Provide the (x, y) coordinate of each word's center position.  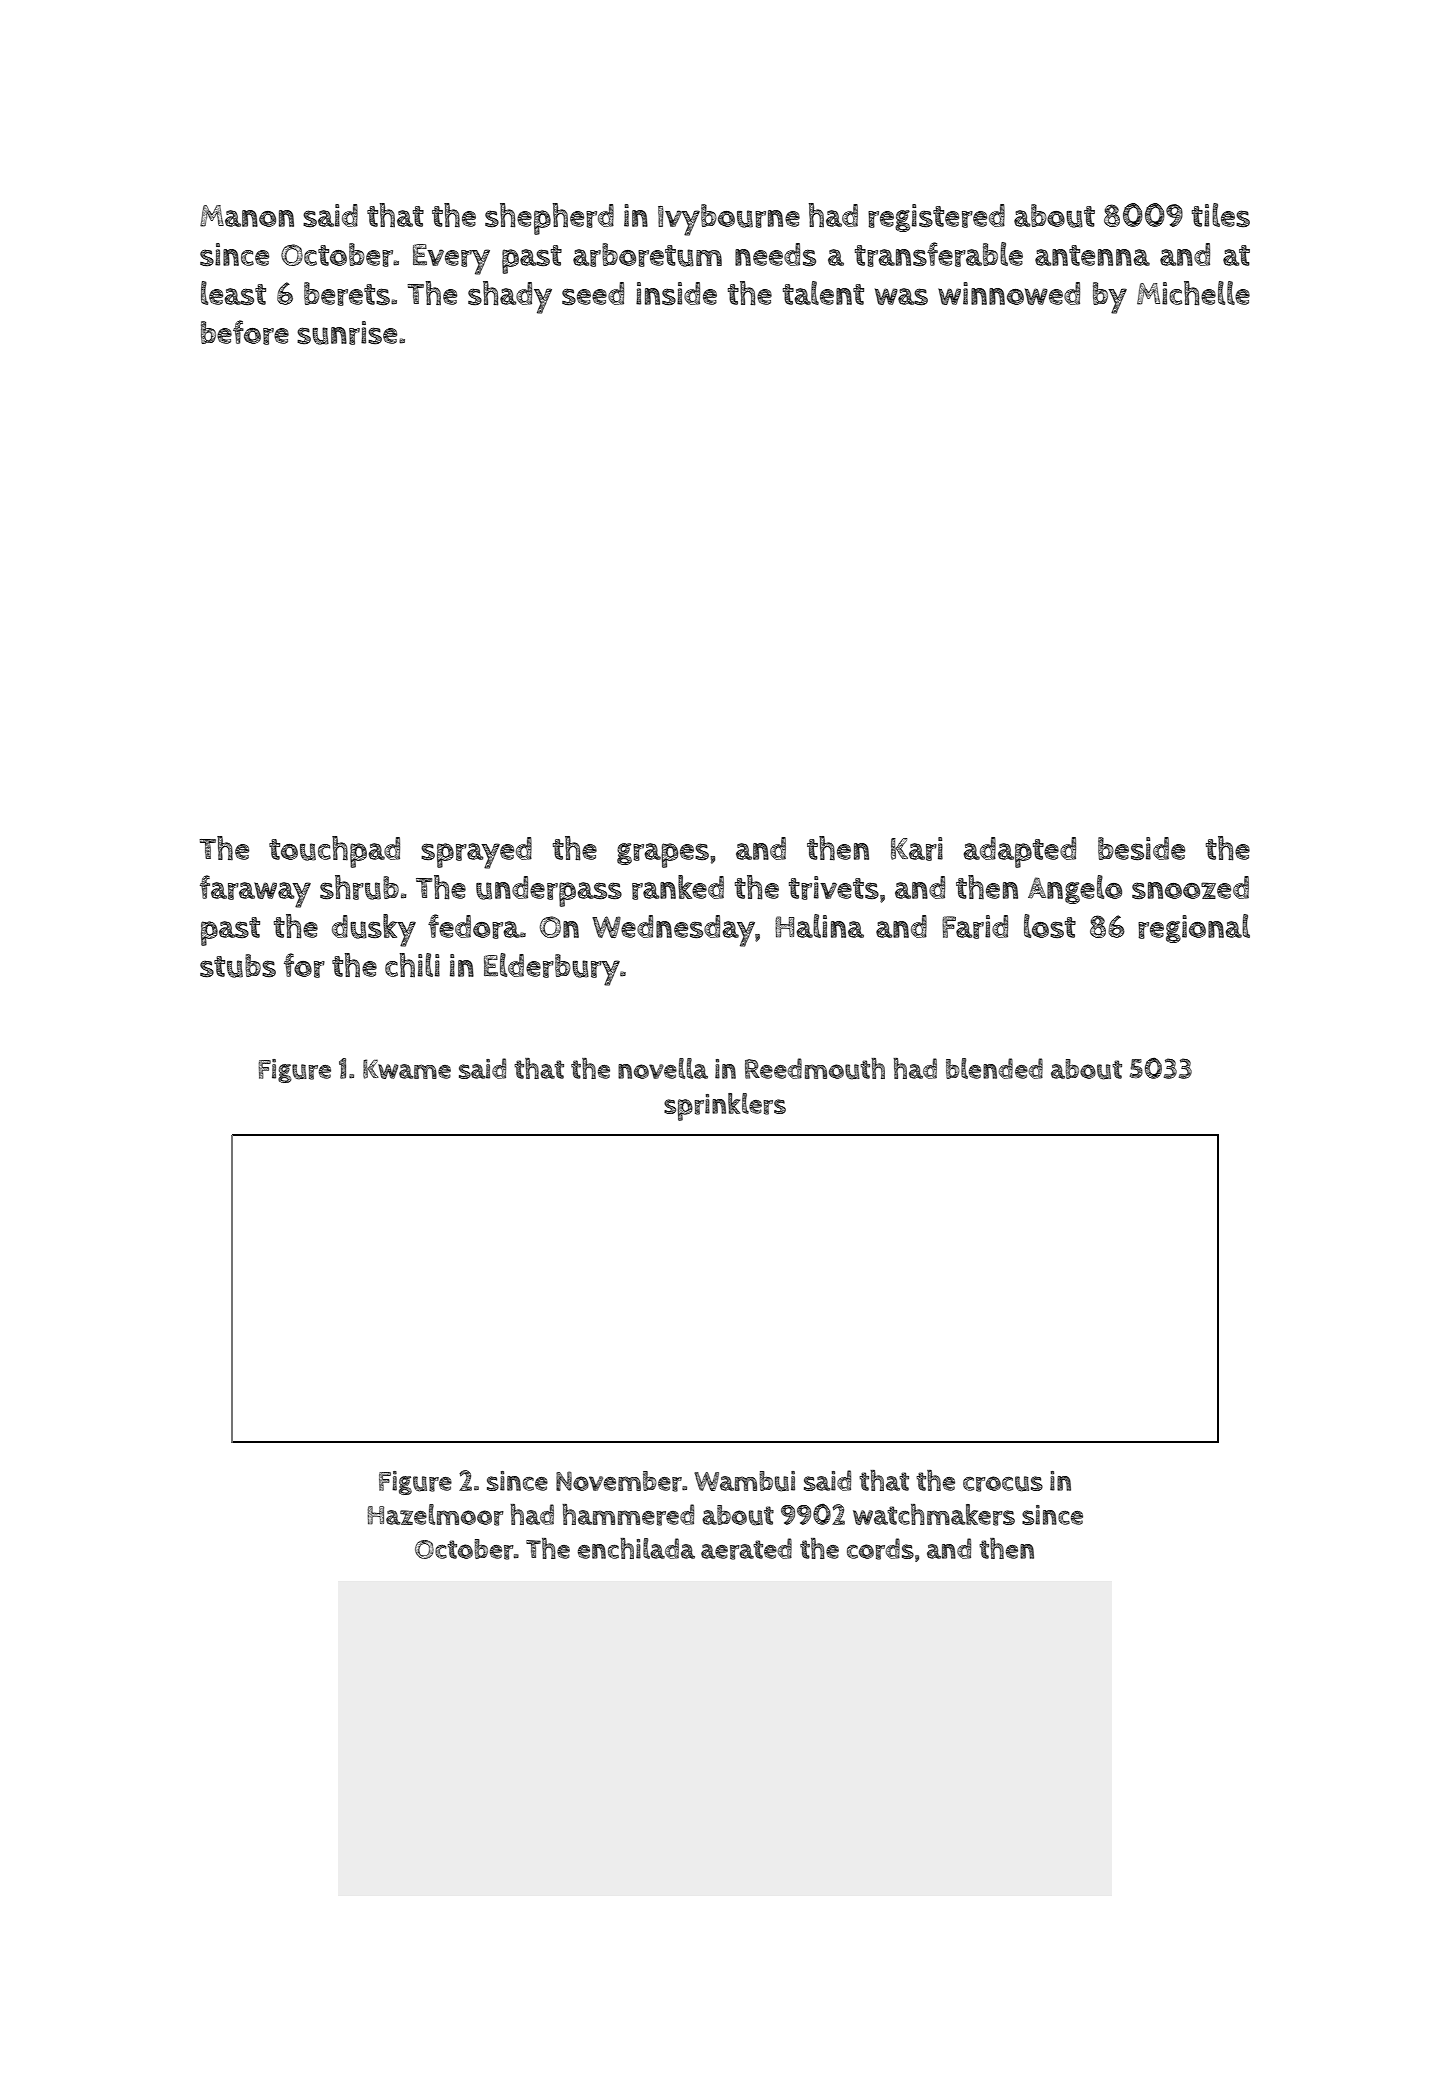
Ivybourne (729, 220)
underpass (549, 891)
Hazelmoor (435, 1515)
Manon (247, 216)
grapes (663, 855)
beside (1141, 849)
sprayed (476, 853)
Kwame (407, 1069)
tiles (1221, 215)
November (619, 1481)
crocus (1003, 1484)
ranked (678, 887)
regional (1194, 928)
